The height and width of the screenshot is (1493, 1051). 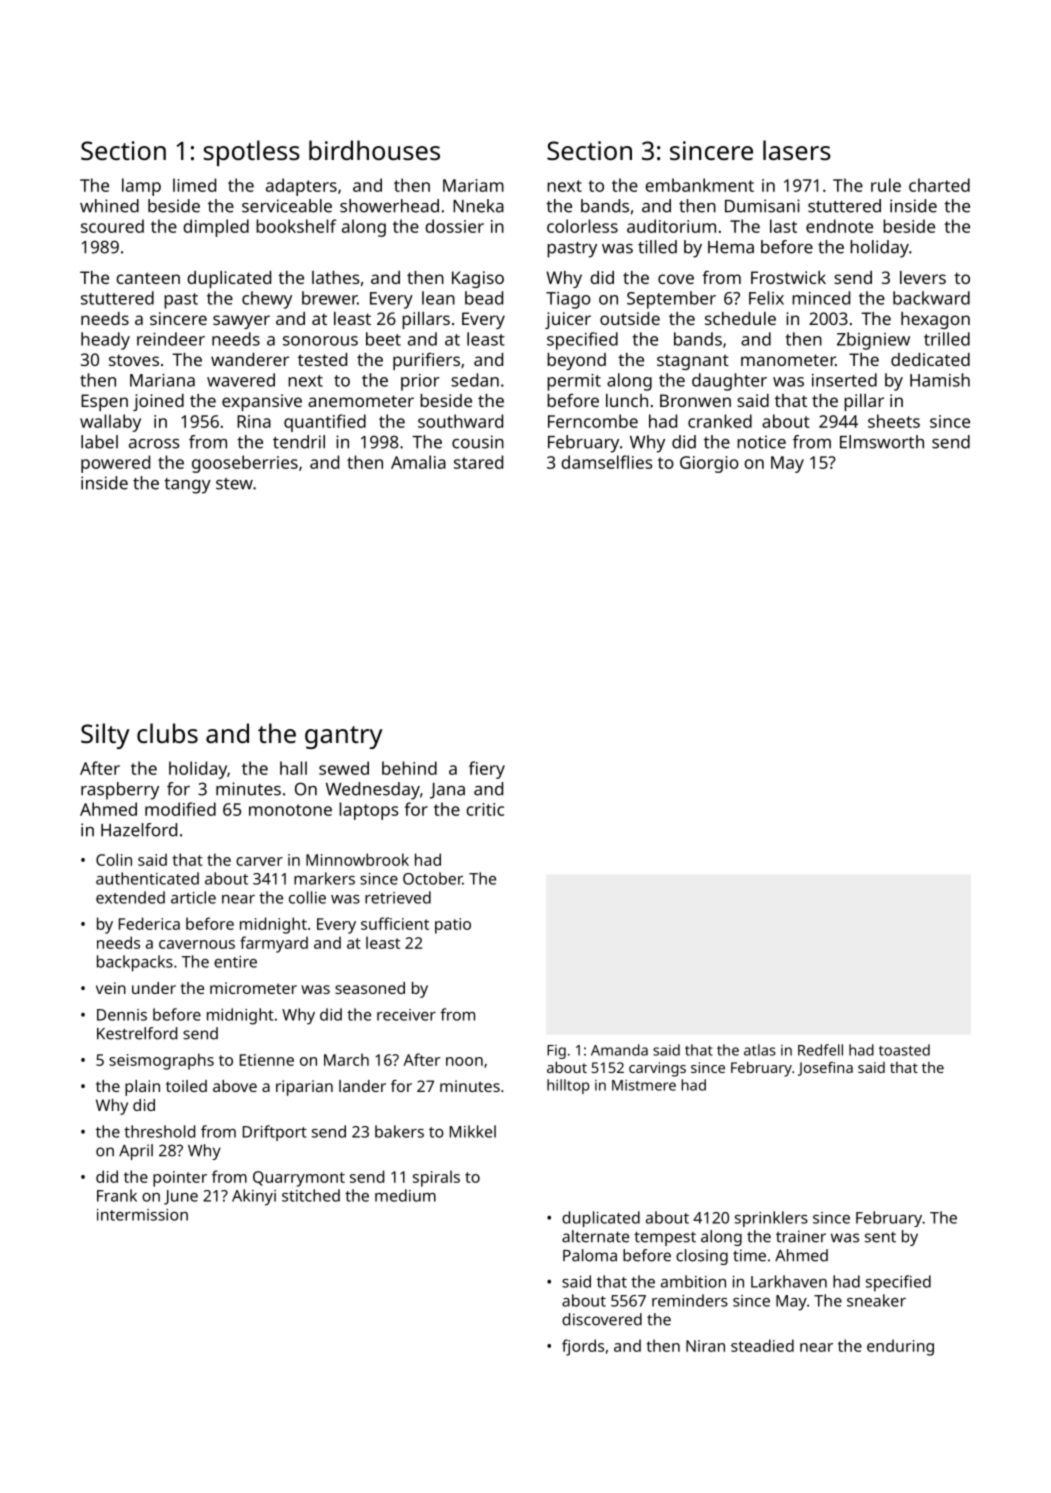 I want to click on Giorgio, so click(x=709, y=464).
